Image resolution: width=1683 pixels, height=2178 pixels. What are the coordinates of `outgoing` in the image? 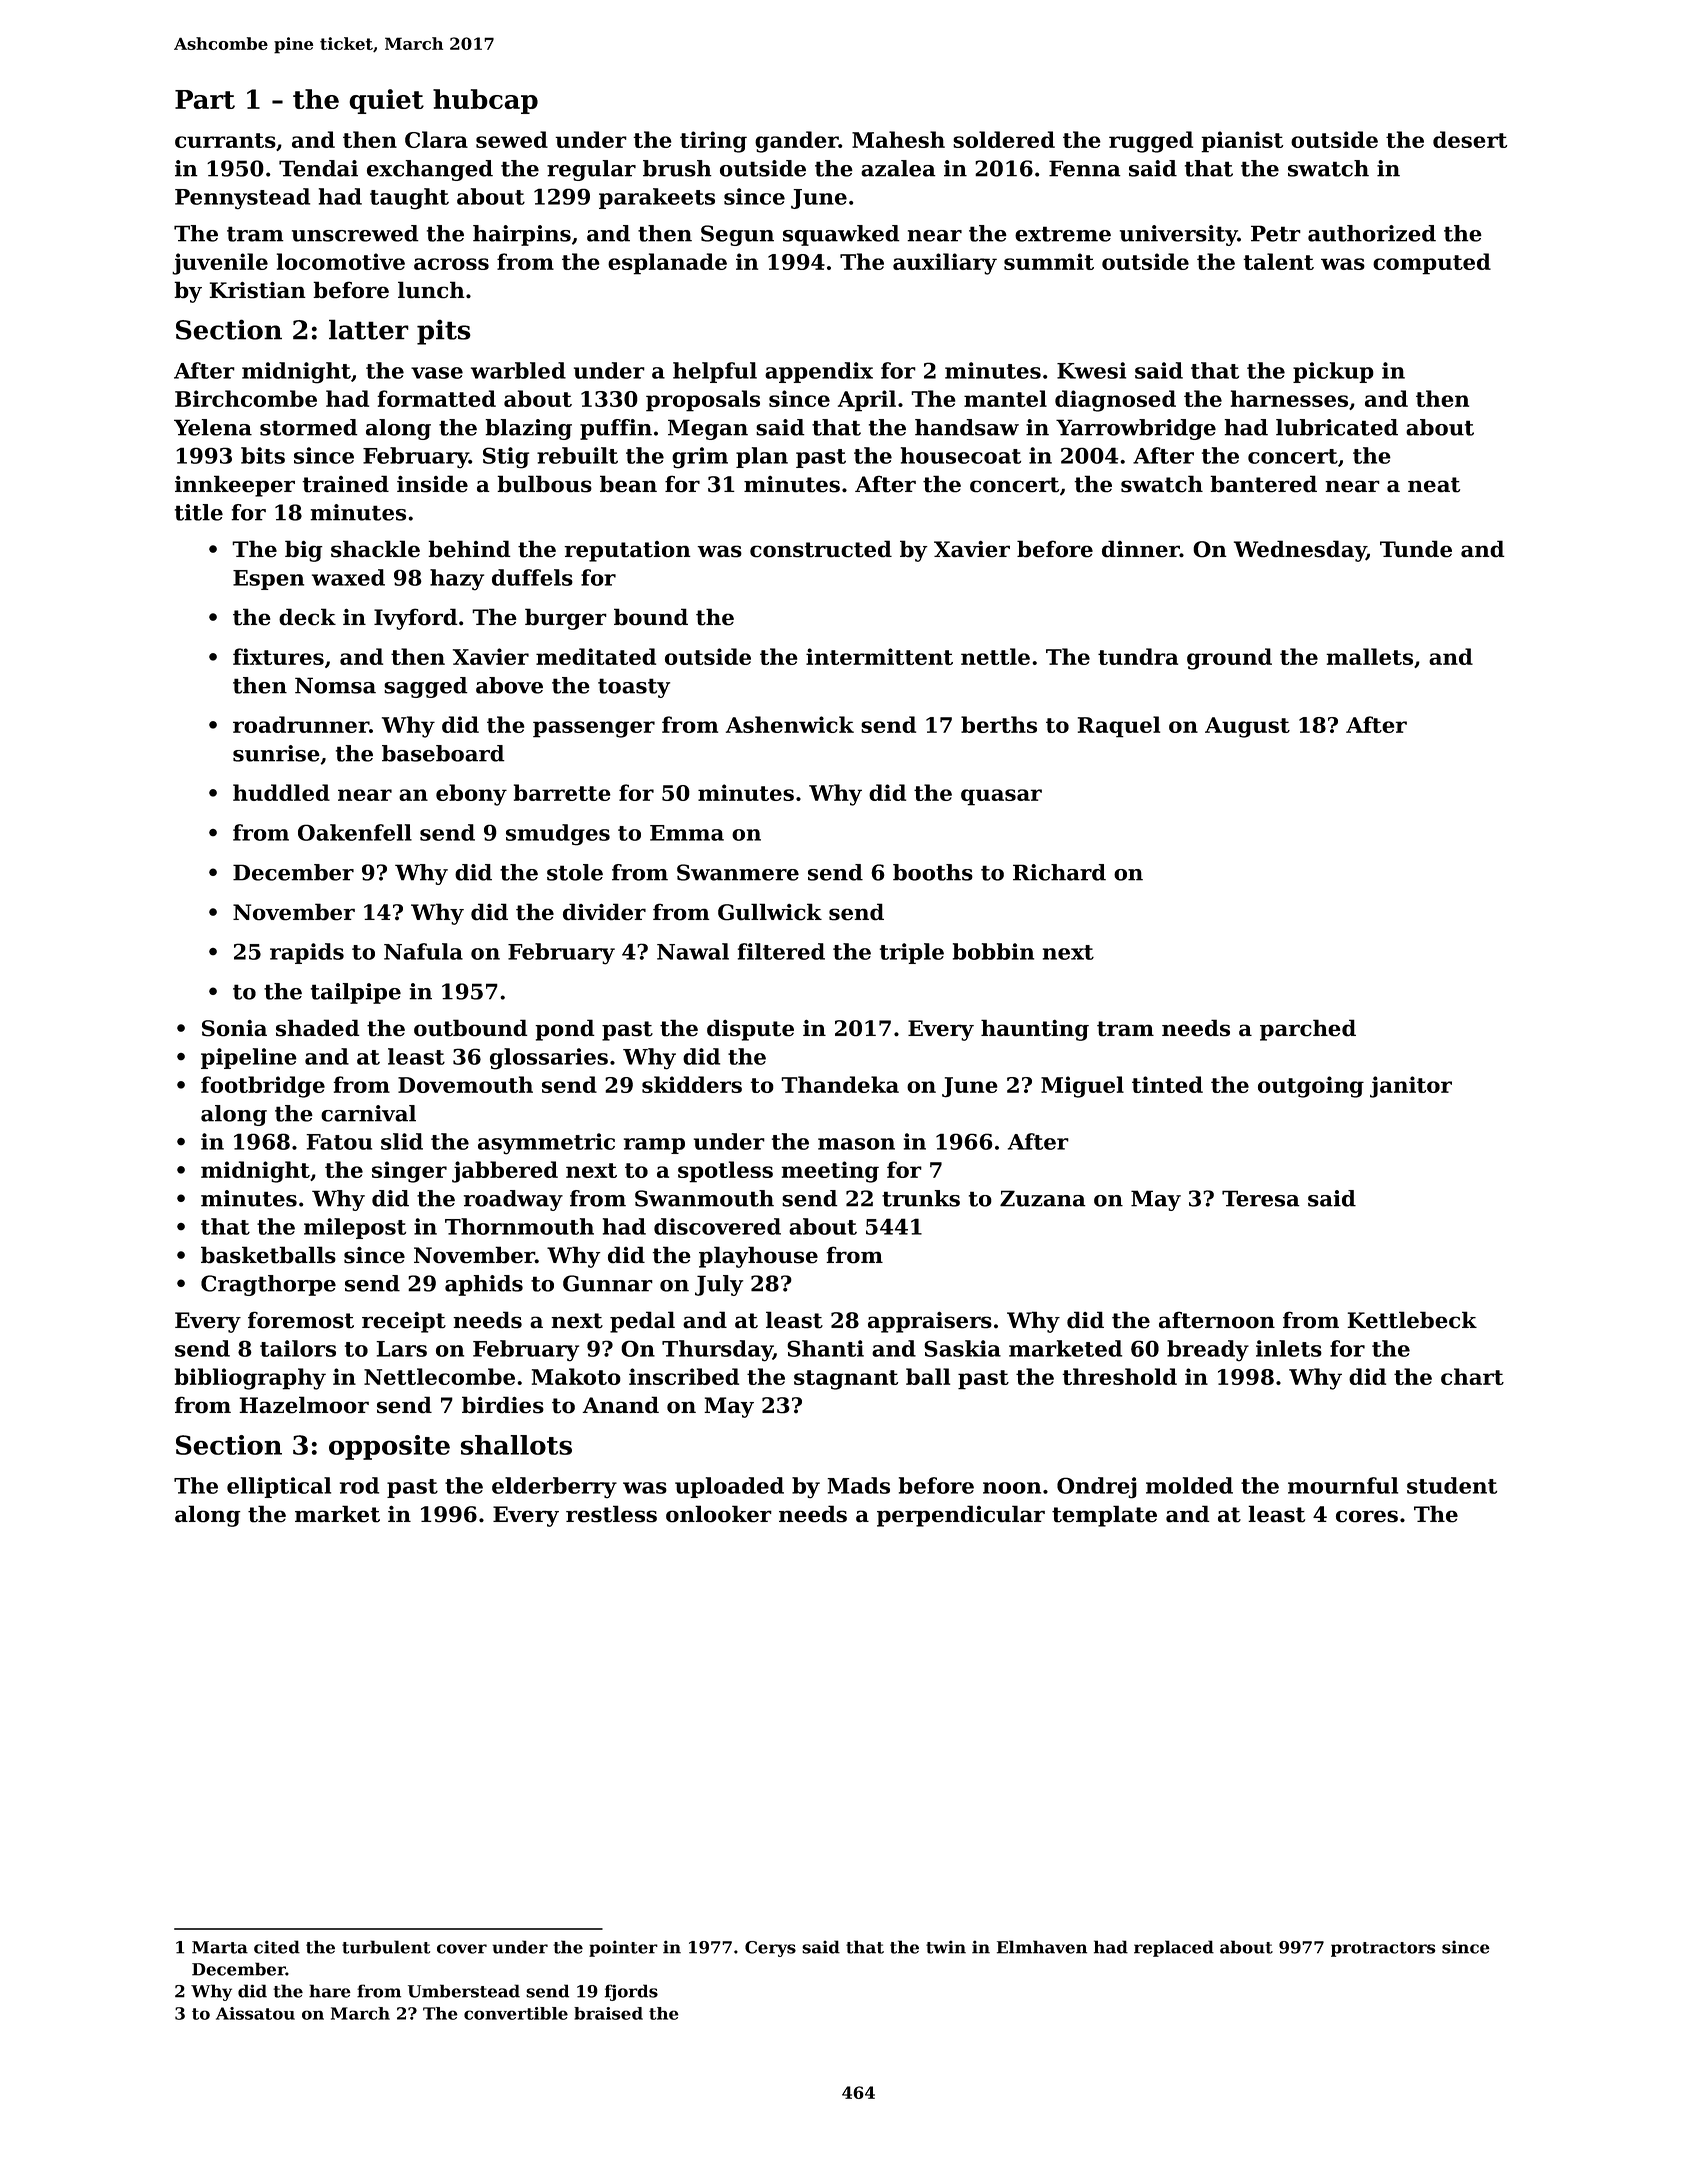 It's located at (1311, 1087).
